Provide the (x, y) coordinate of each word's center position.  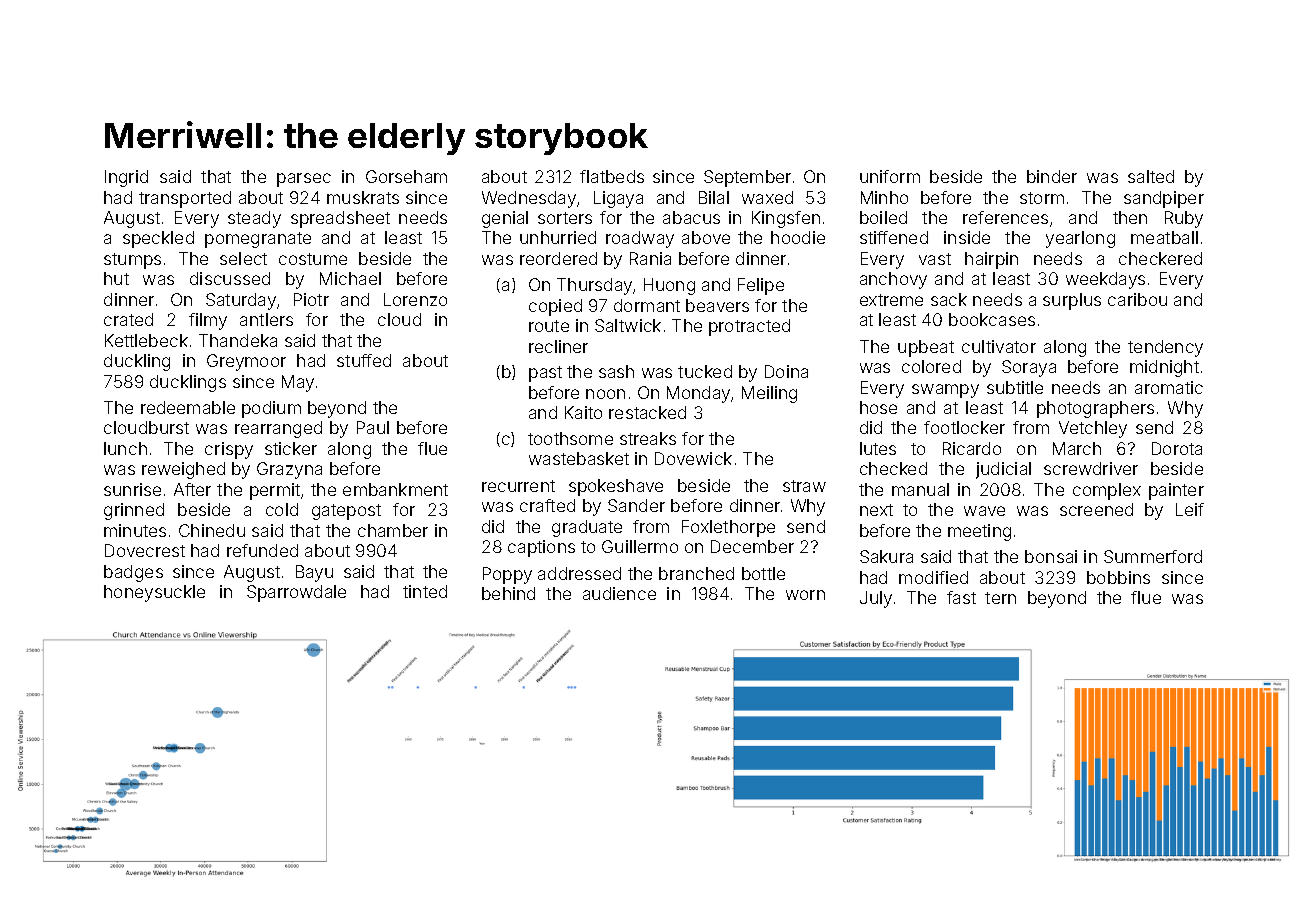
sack (949, 299)
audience (619, 593)
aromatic (1169, 387)
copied (555, 307)
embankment (395, 489)
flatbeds (612, 176)
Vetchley (1093, 429)
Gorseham (406, 176)
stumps (132, 261)
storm (1042, 198)
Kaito (583, 412)
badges (133, 573)
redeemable (188, 407)
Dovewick (693, 458)
